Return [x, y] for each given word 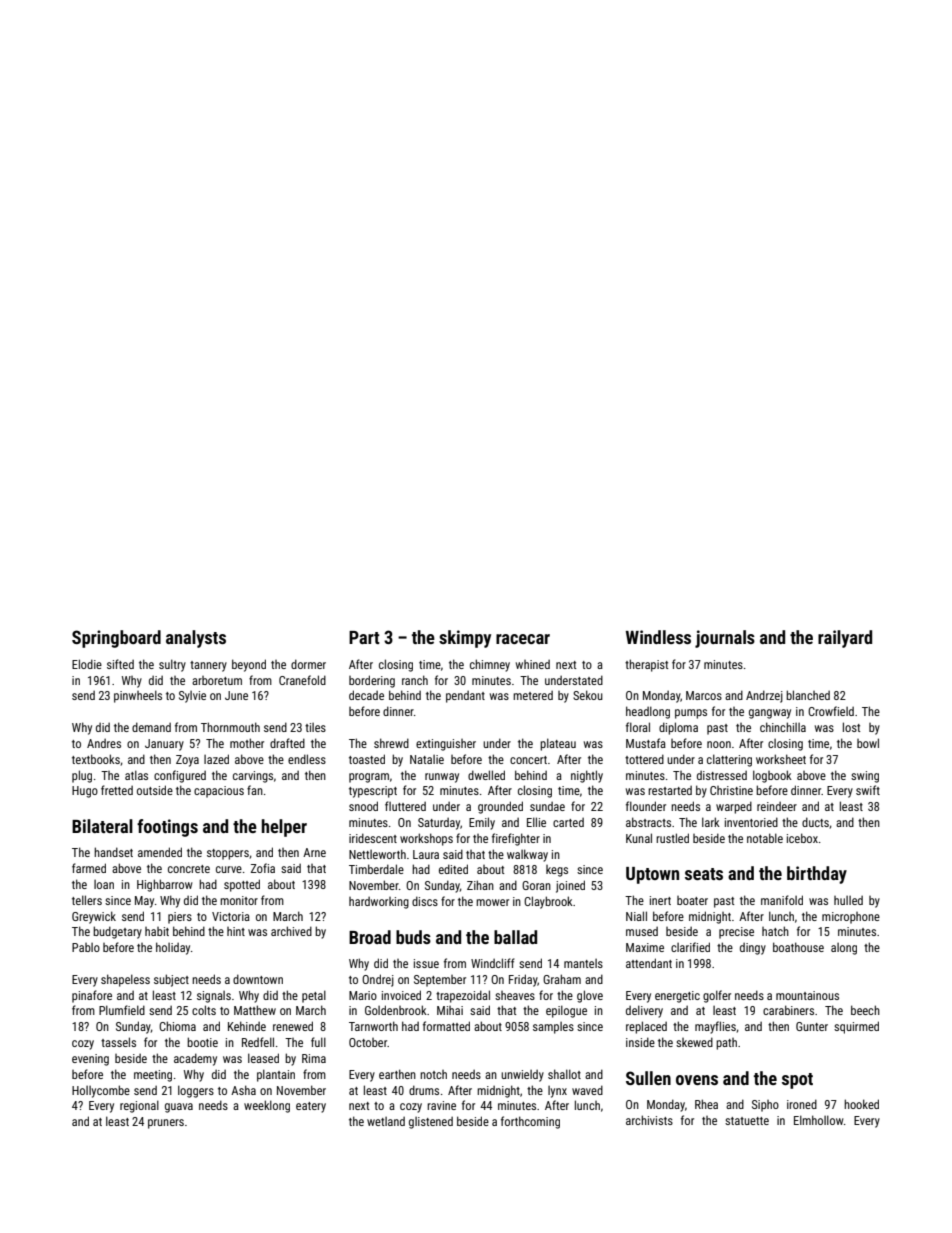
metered [533, 695]
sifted [120, 664]
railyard [845, 639]
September [440, 981]
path [726, 1044]
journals [725, 639]
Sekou [588, 695]
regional [139, 1106]
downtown [258, 979]
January [164, 745]
